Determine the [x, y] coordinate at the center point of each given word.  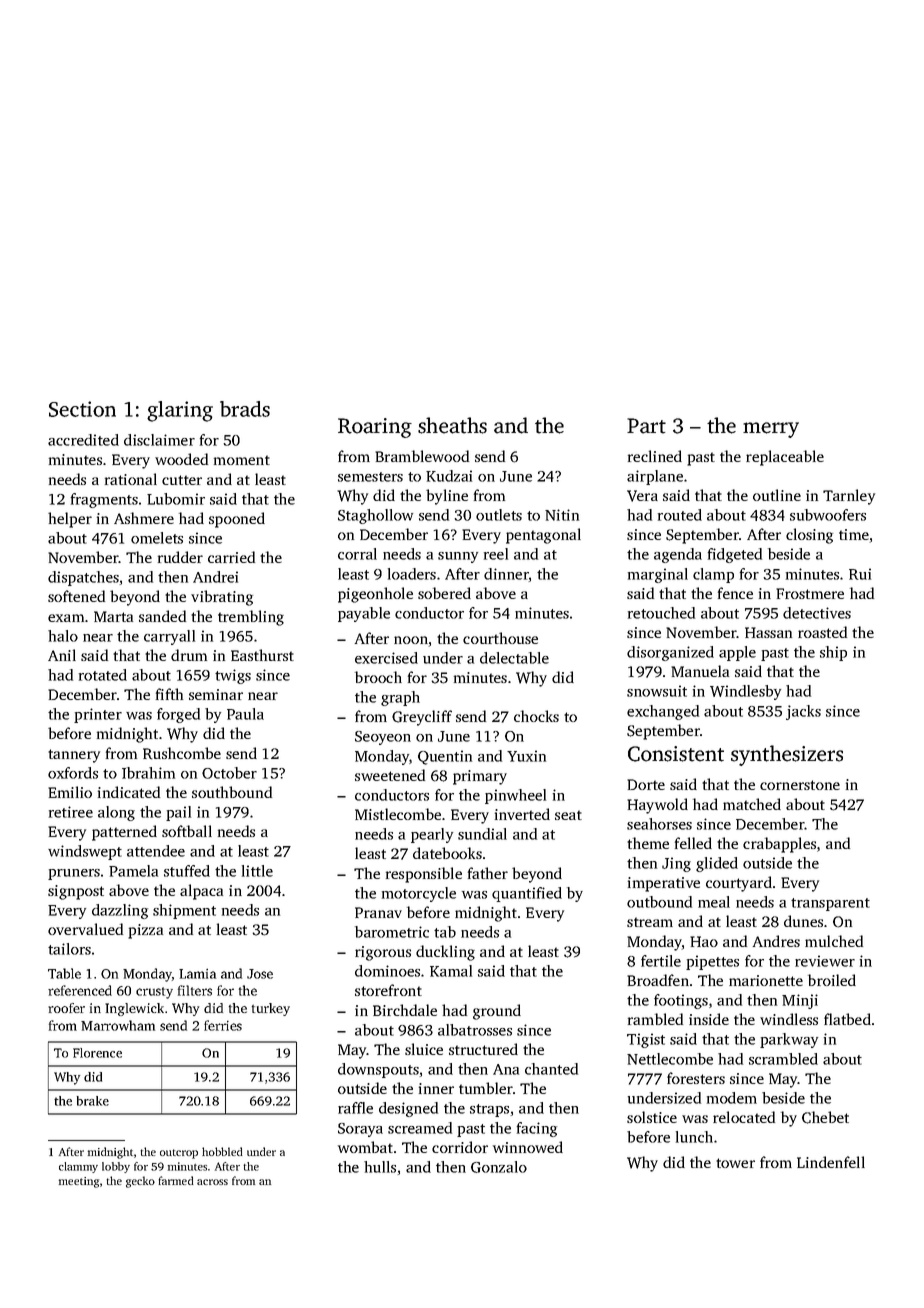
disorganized [670, 653]
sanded [162, 616]
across [212, 1182]
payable [364, 614]
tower [735, 1163]
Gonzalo [499, 1167]
